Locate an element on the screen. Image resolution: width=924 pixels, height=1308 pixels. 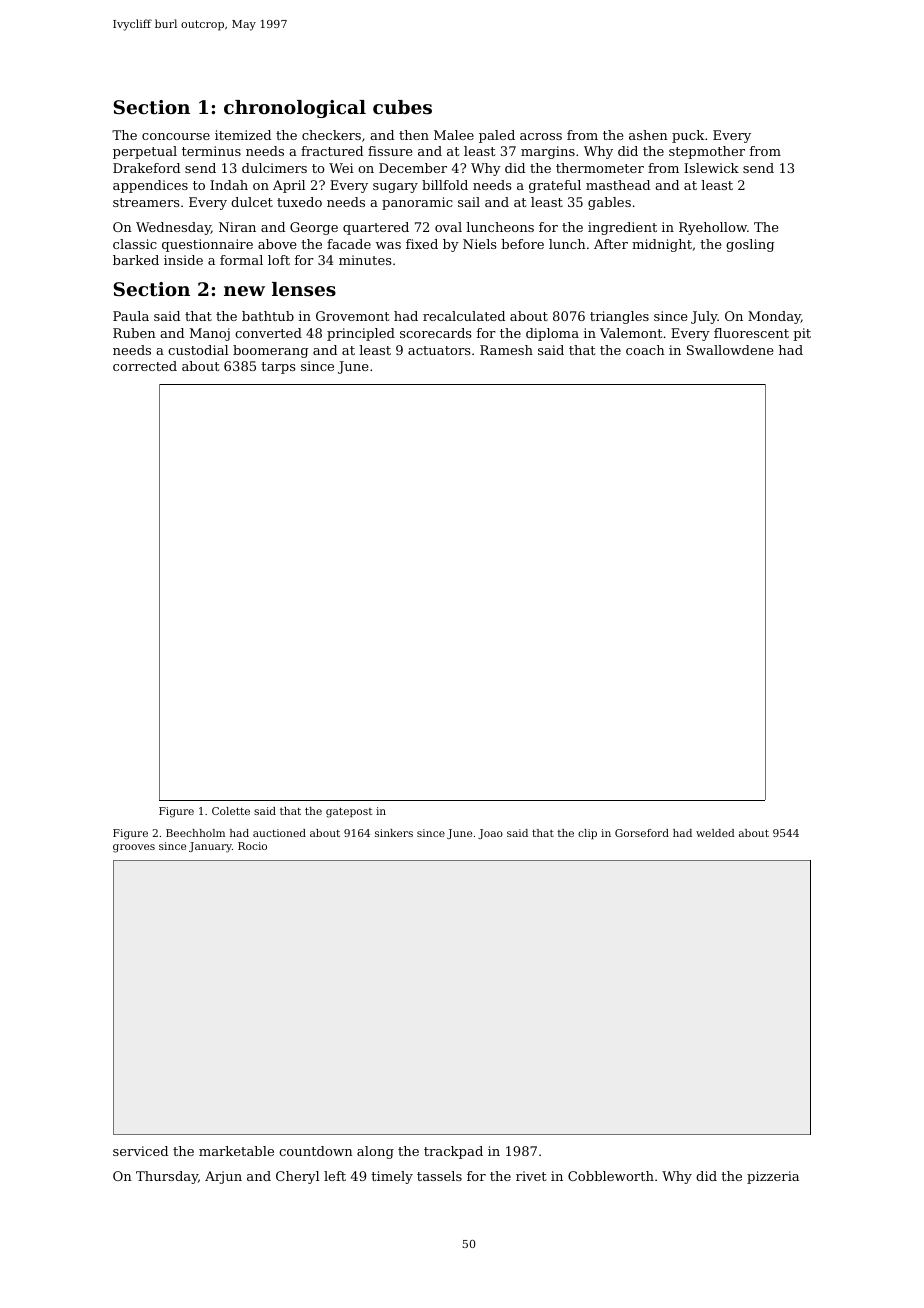
Ramesh is located at coordinates (506, 350).
